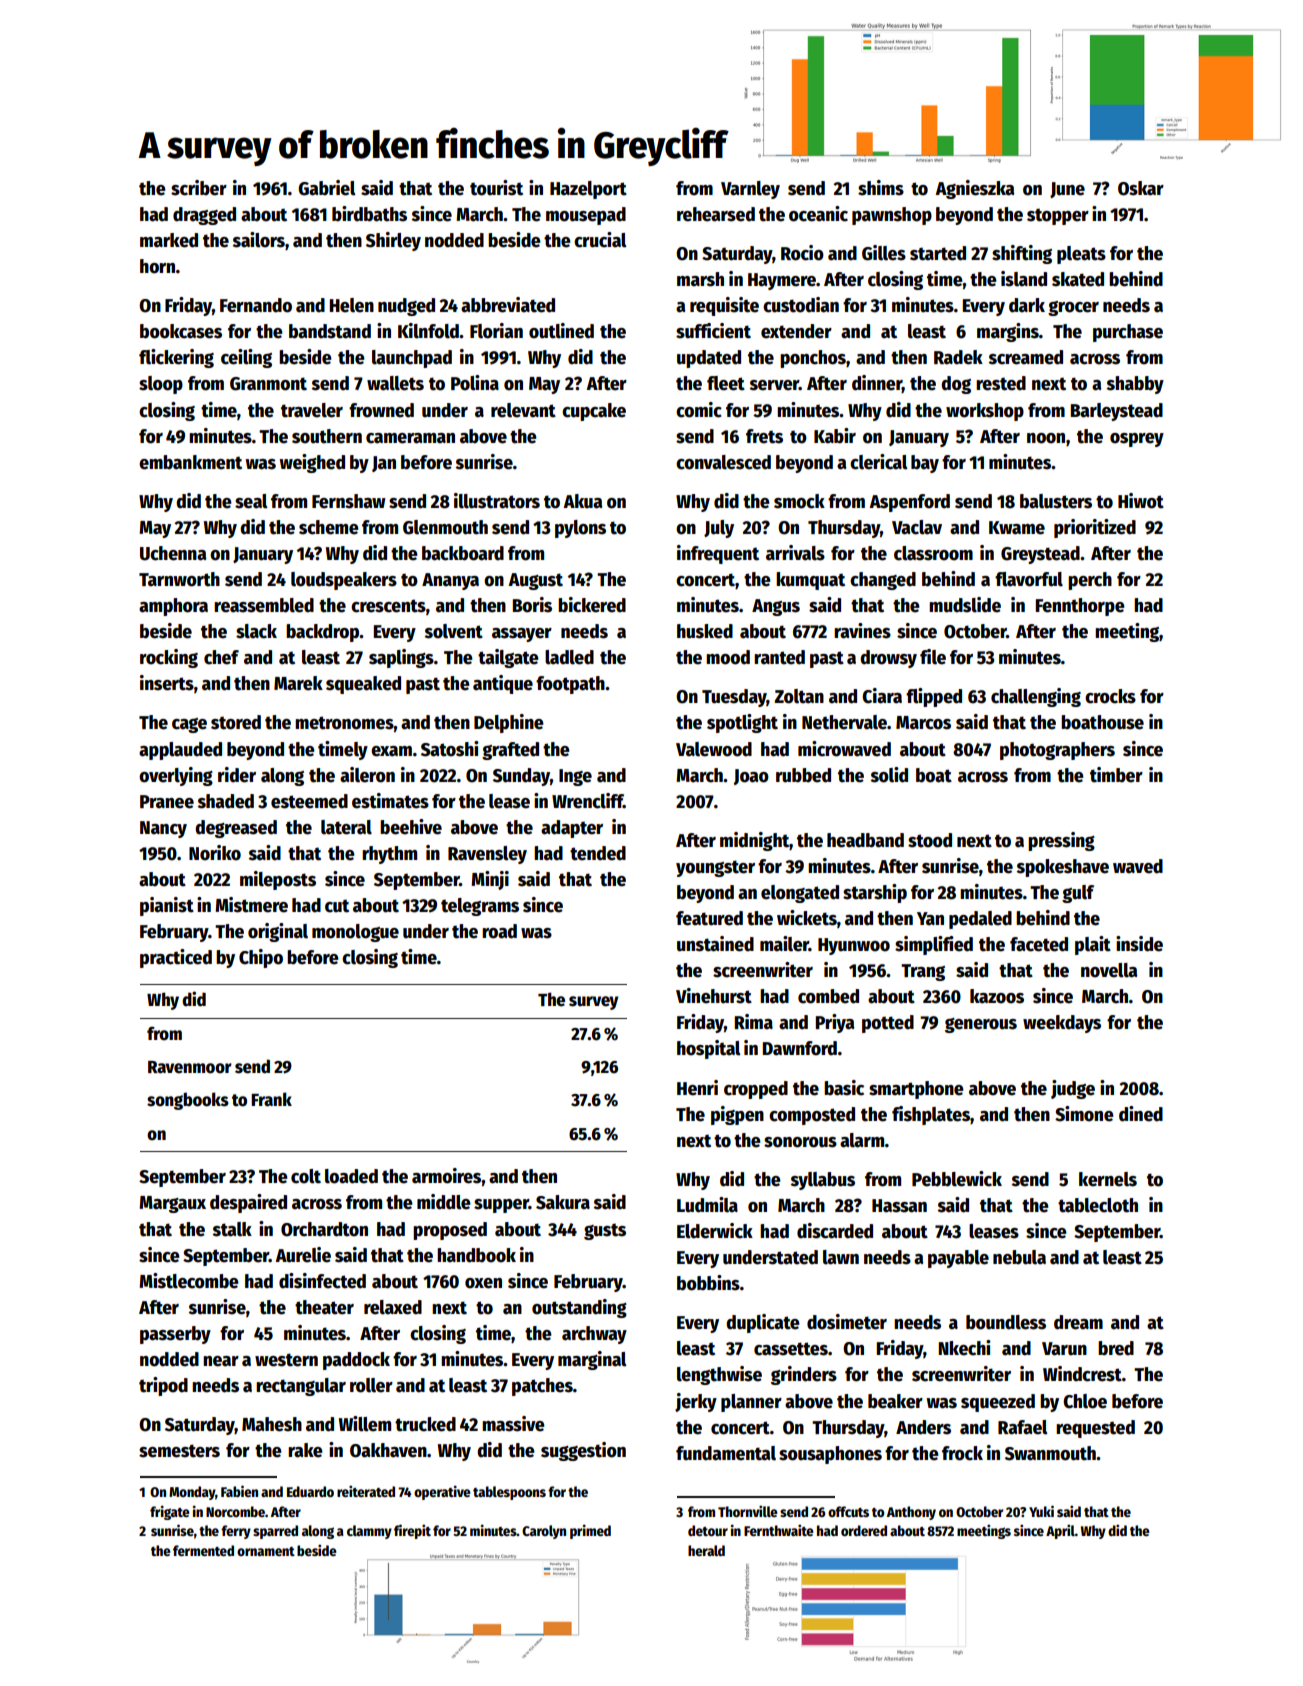  What do you see at coordinates (167, 906) in the image?
I see `pianist` at bounding box center [167, 906].
